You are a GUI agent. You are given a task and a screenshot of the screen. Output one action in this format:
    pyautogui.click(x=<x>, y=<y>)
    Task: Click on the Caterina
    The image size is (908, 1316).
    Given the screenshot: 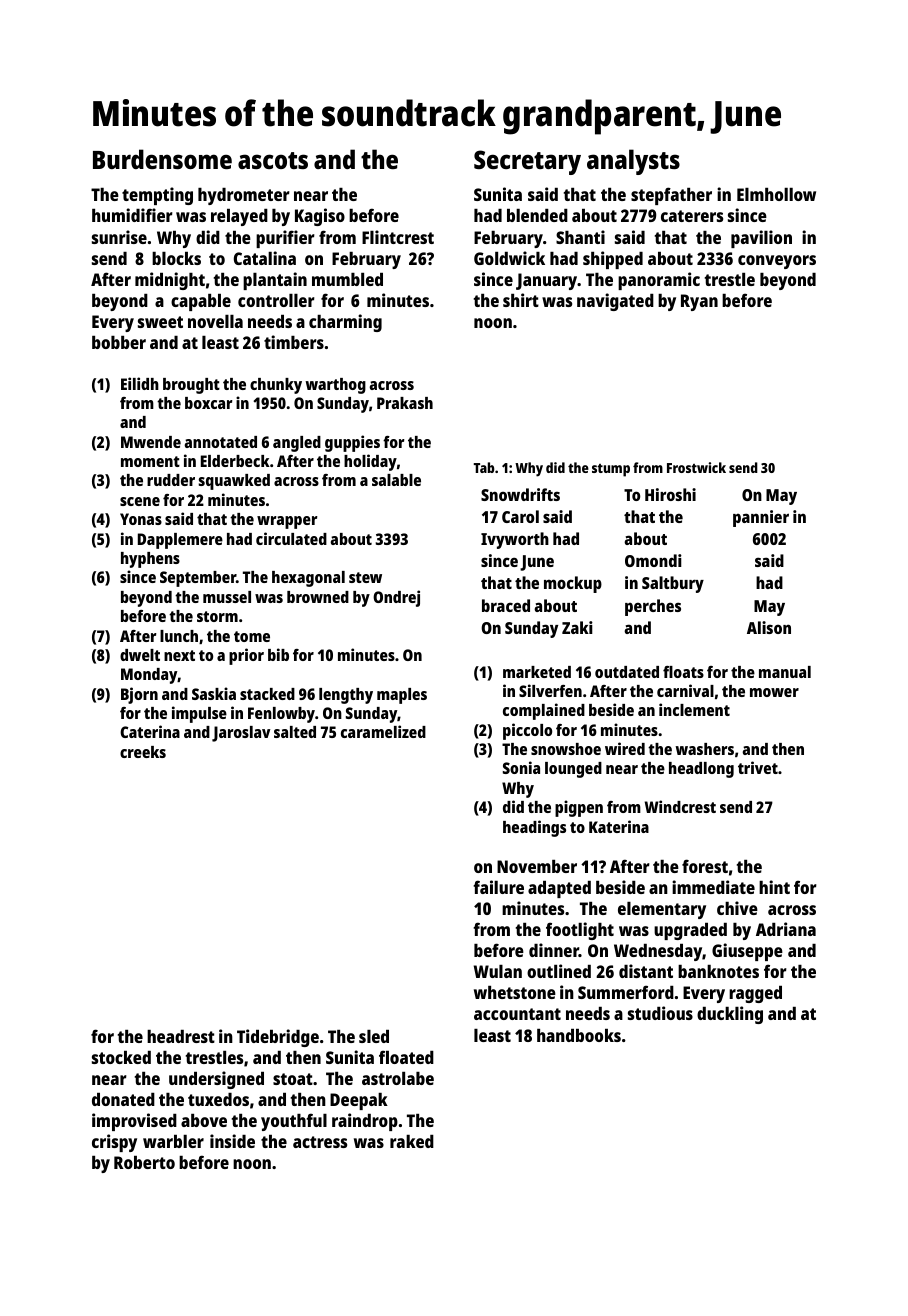 What is the action you would take?
    pyautogui.click(x=150, y=731)
